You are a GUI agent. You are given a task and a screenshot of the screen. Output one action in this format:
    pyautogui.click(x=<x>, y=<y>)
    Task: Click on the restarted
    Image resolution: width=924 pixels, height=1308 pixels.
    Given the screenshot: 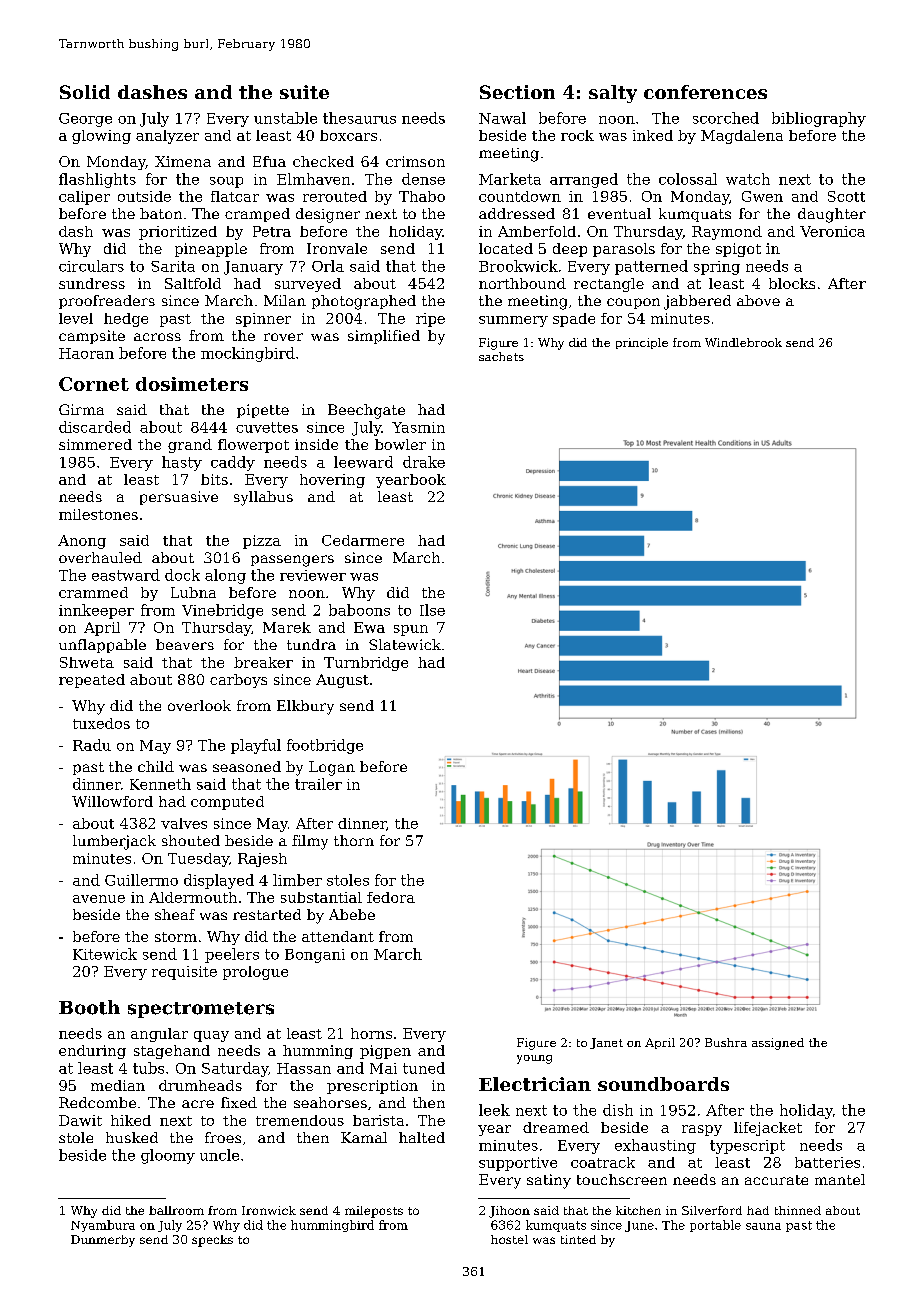 What is the action you would take?
    pyautogui.click(x=267, y=914)
